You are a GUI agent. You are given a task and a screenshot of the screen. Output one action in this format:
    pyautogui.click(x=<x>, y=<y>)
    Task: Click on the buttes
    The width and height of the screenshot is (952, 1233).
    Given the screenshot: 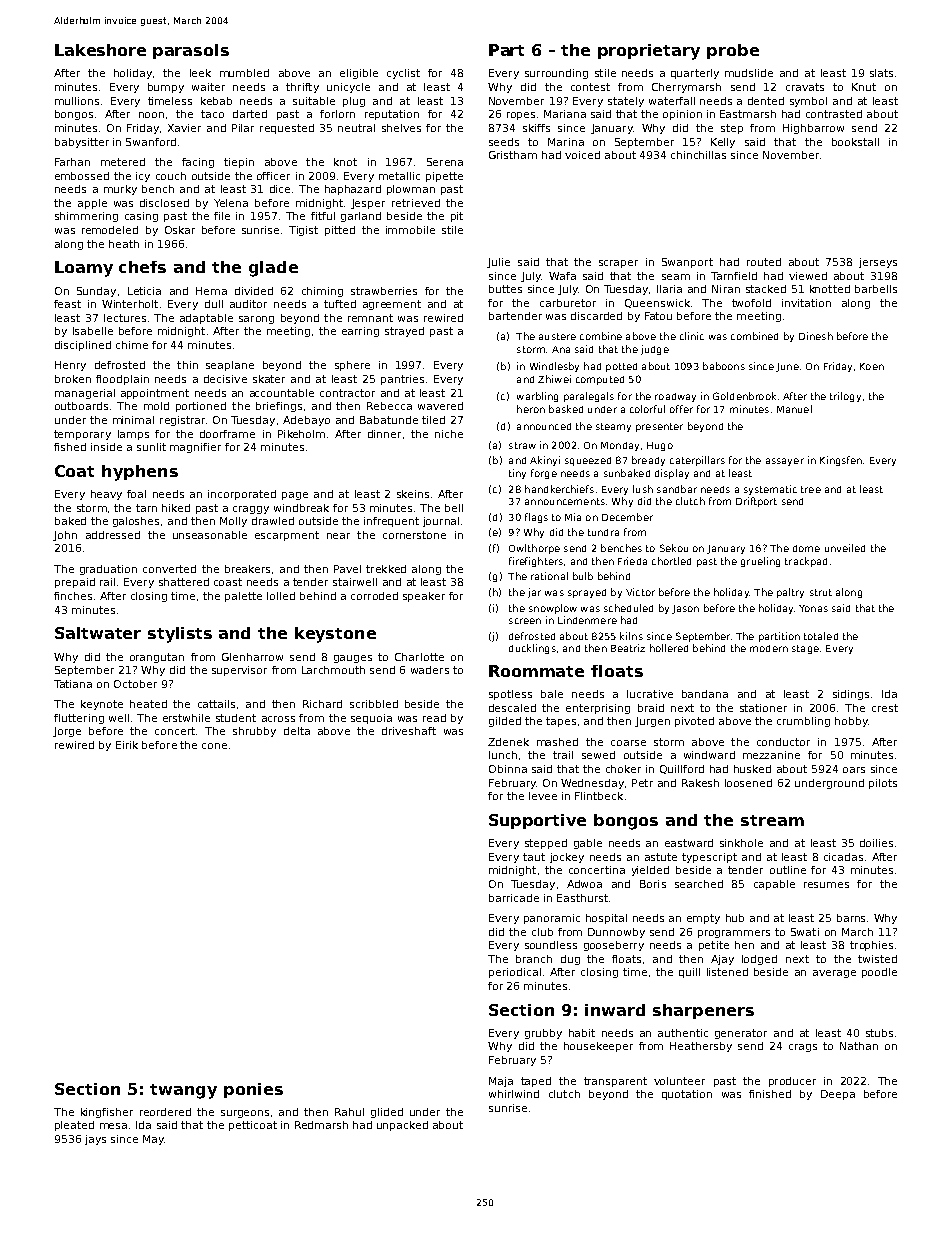 What is the action you would take?
    pyautogui.click(x=505, y=289)
